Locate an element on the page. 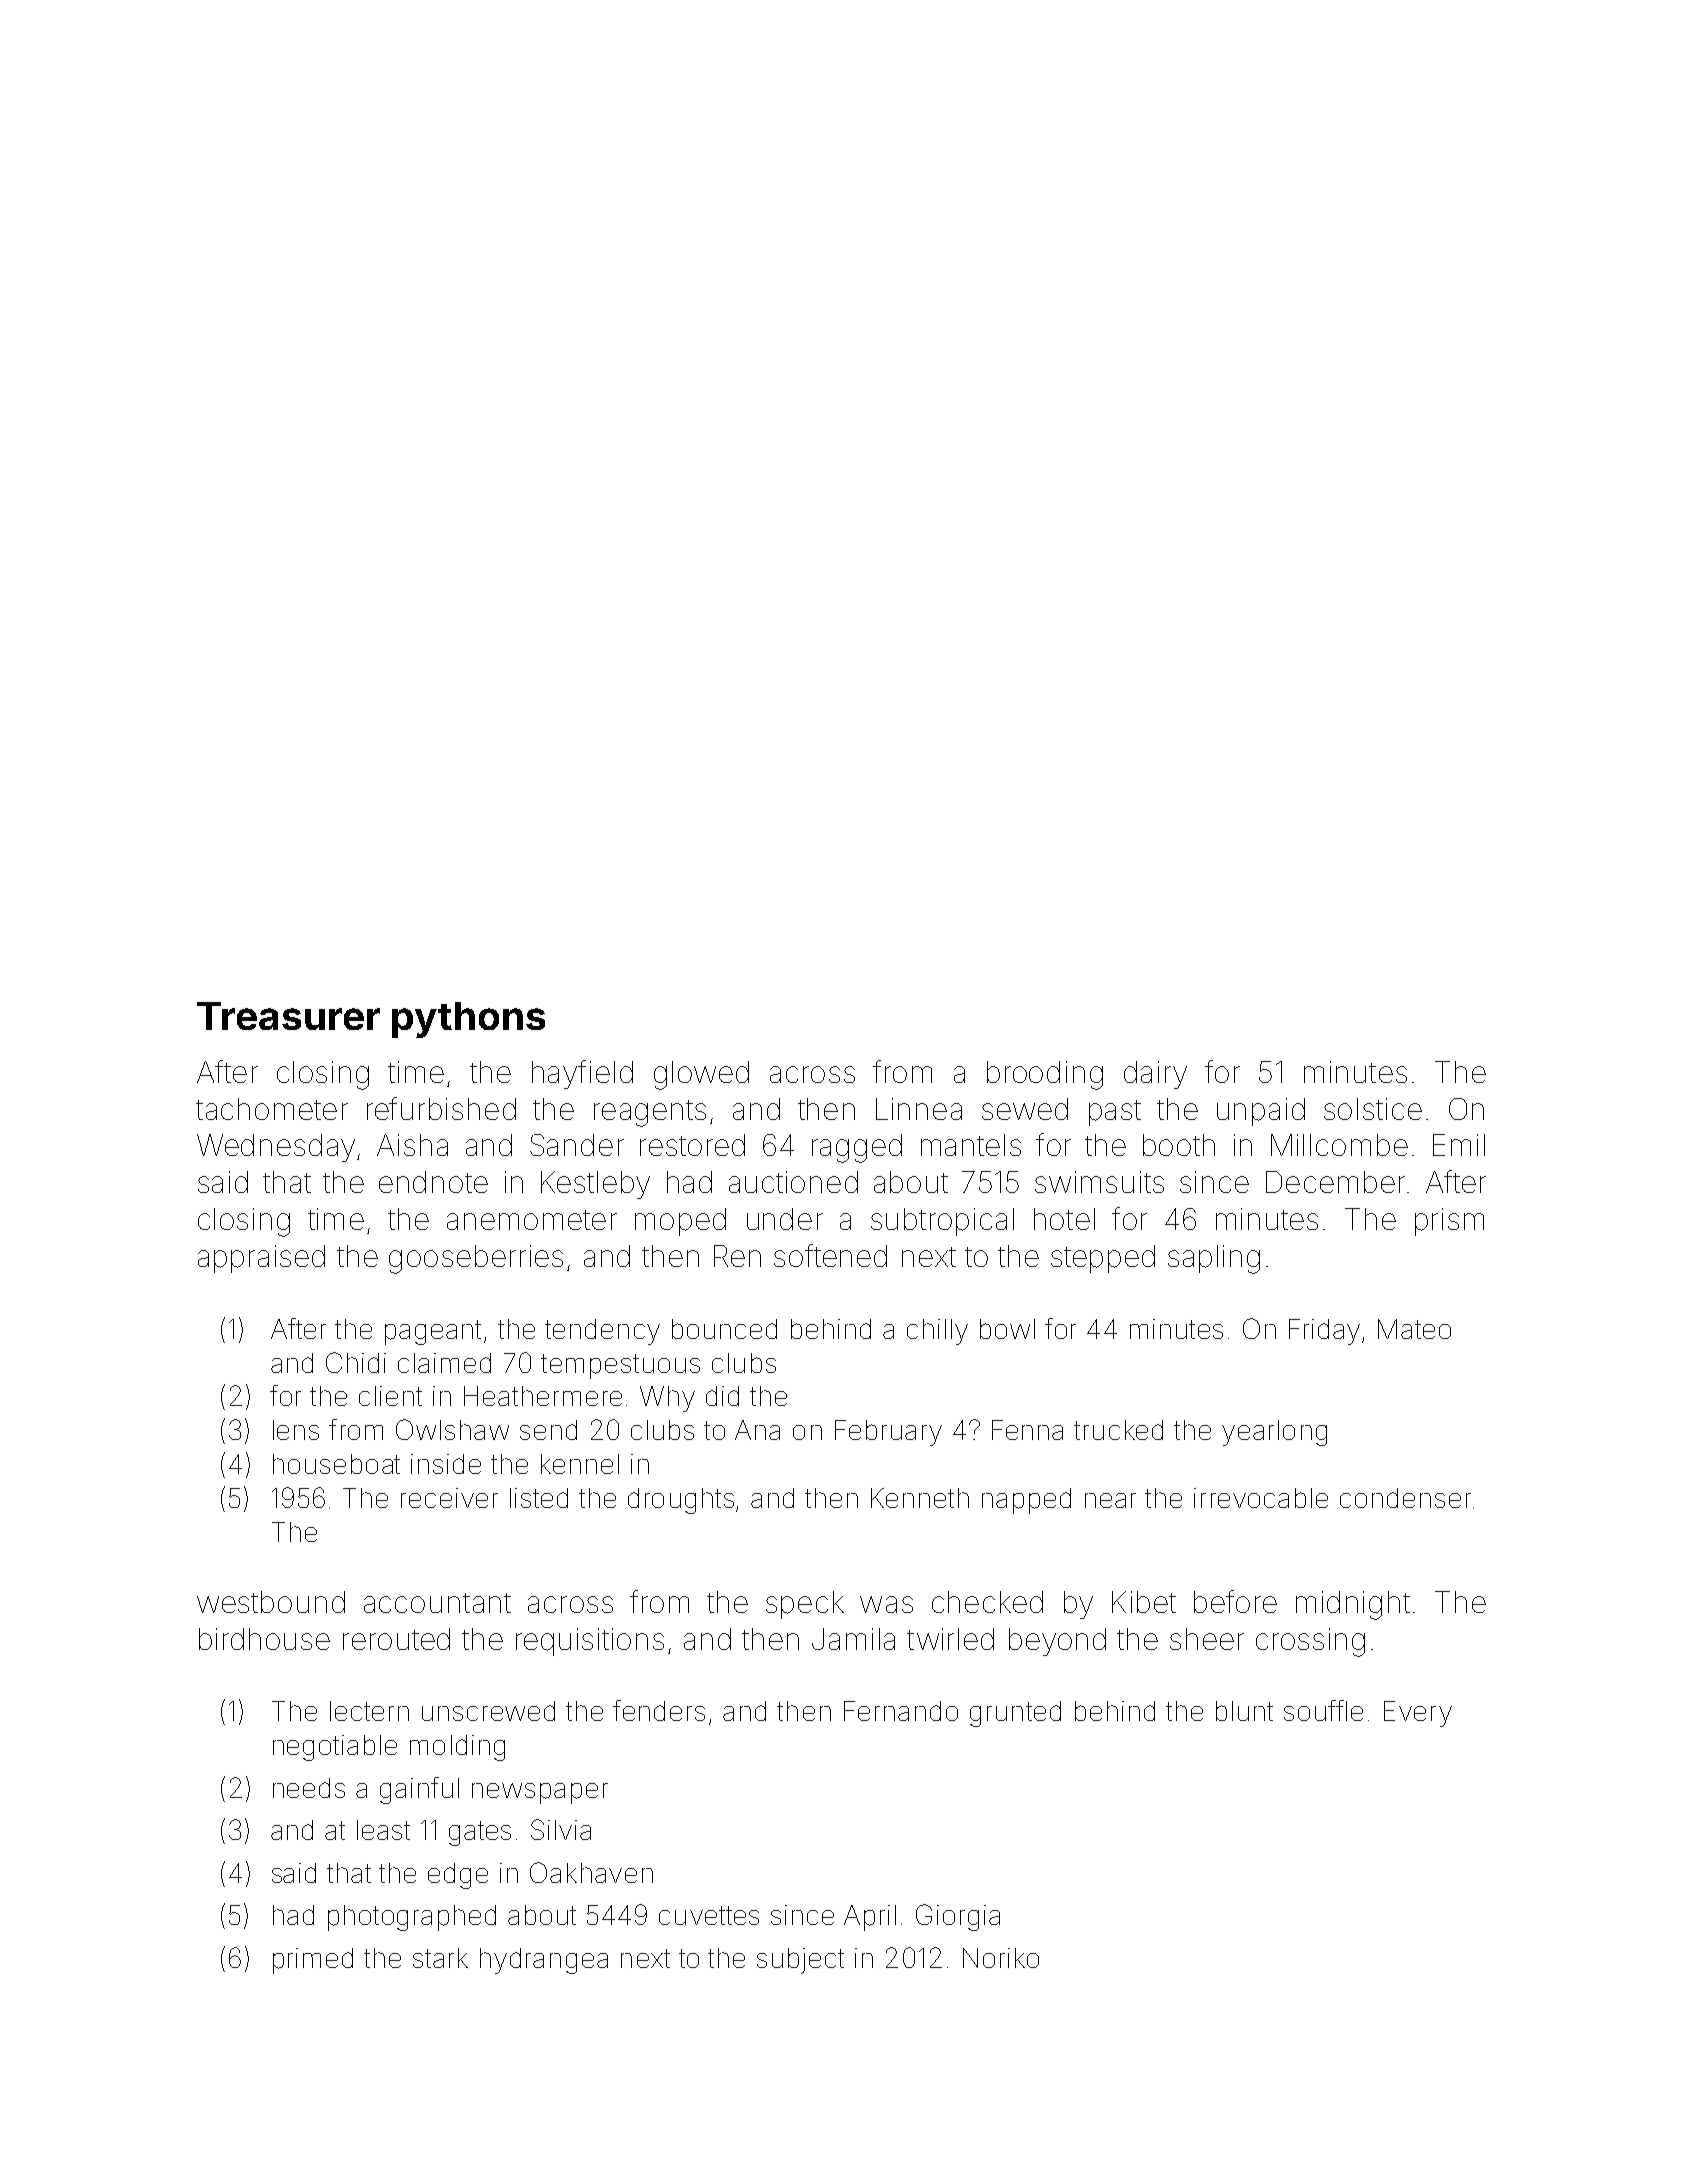 The width and height of the image is (1683, 2178). unpaid is located at coordinates (1261, 1112).
